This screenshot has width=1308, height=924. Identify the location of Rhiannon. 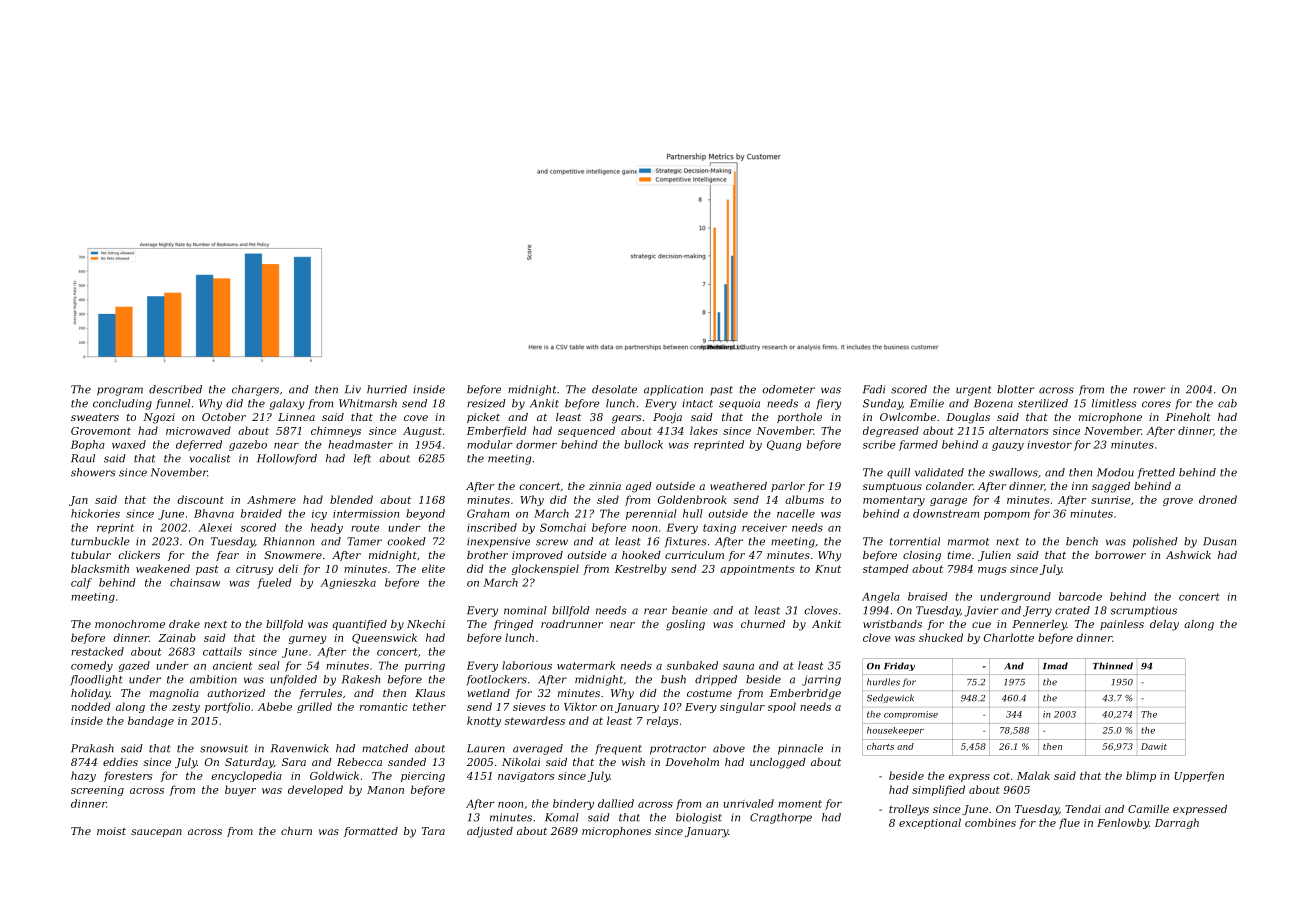
(288, 541).
